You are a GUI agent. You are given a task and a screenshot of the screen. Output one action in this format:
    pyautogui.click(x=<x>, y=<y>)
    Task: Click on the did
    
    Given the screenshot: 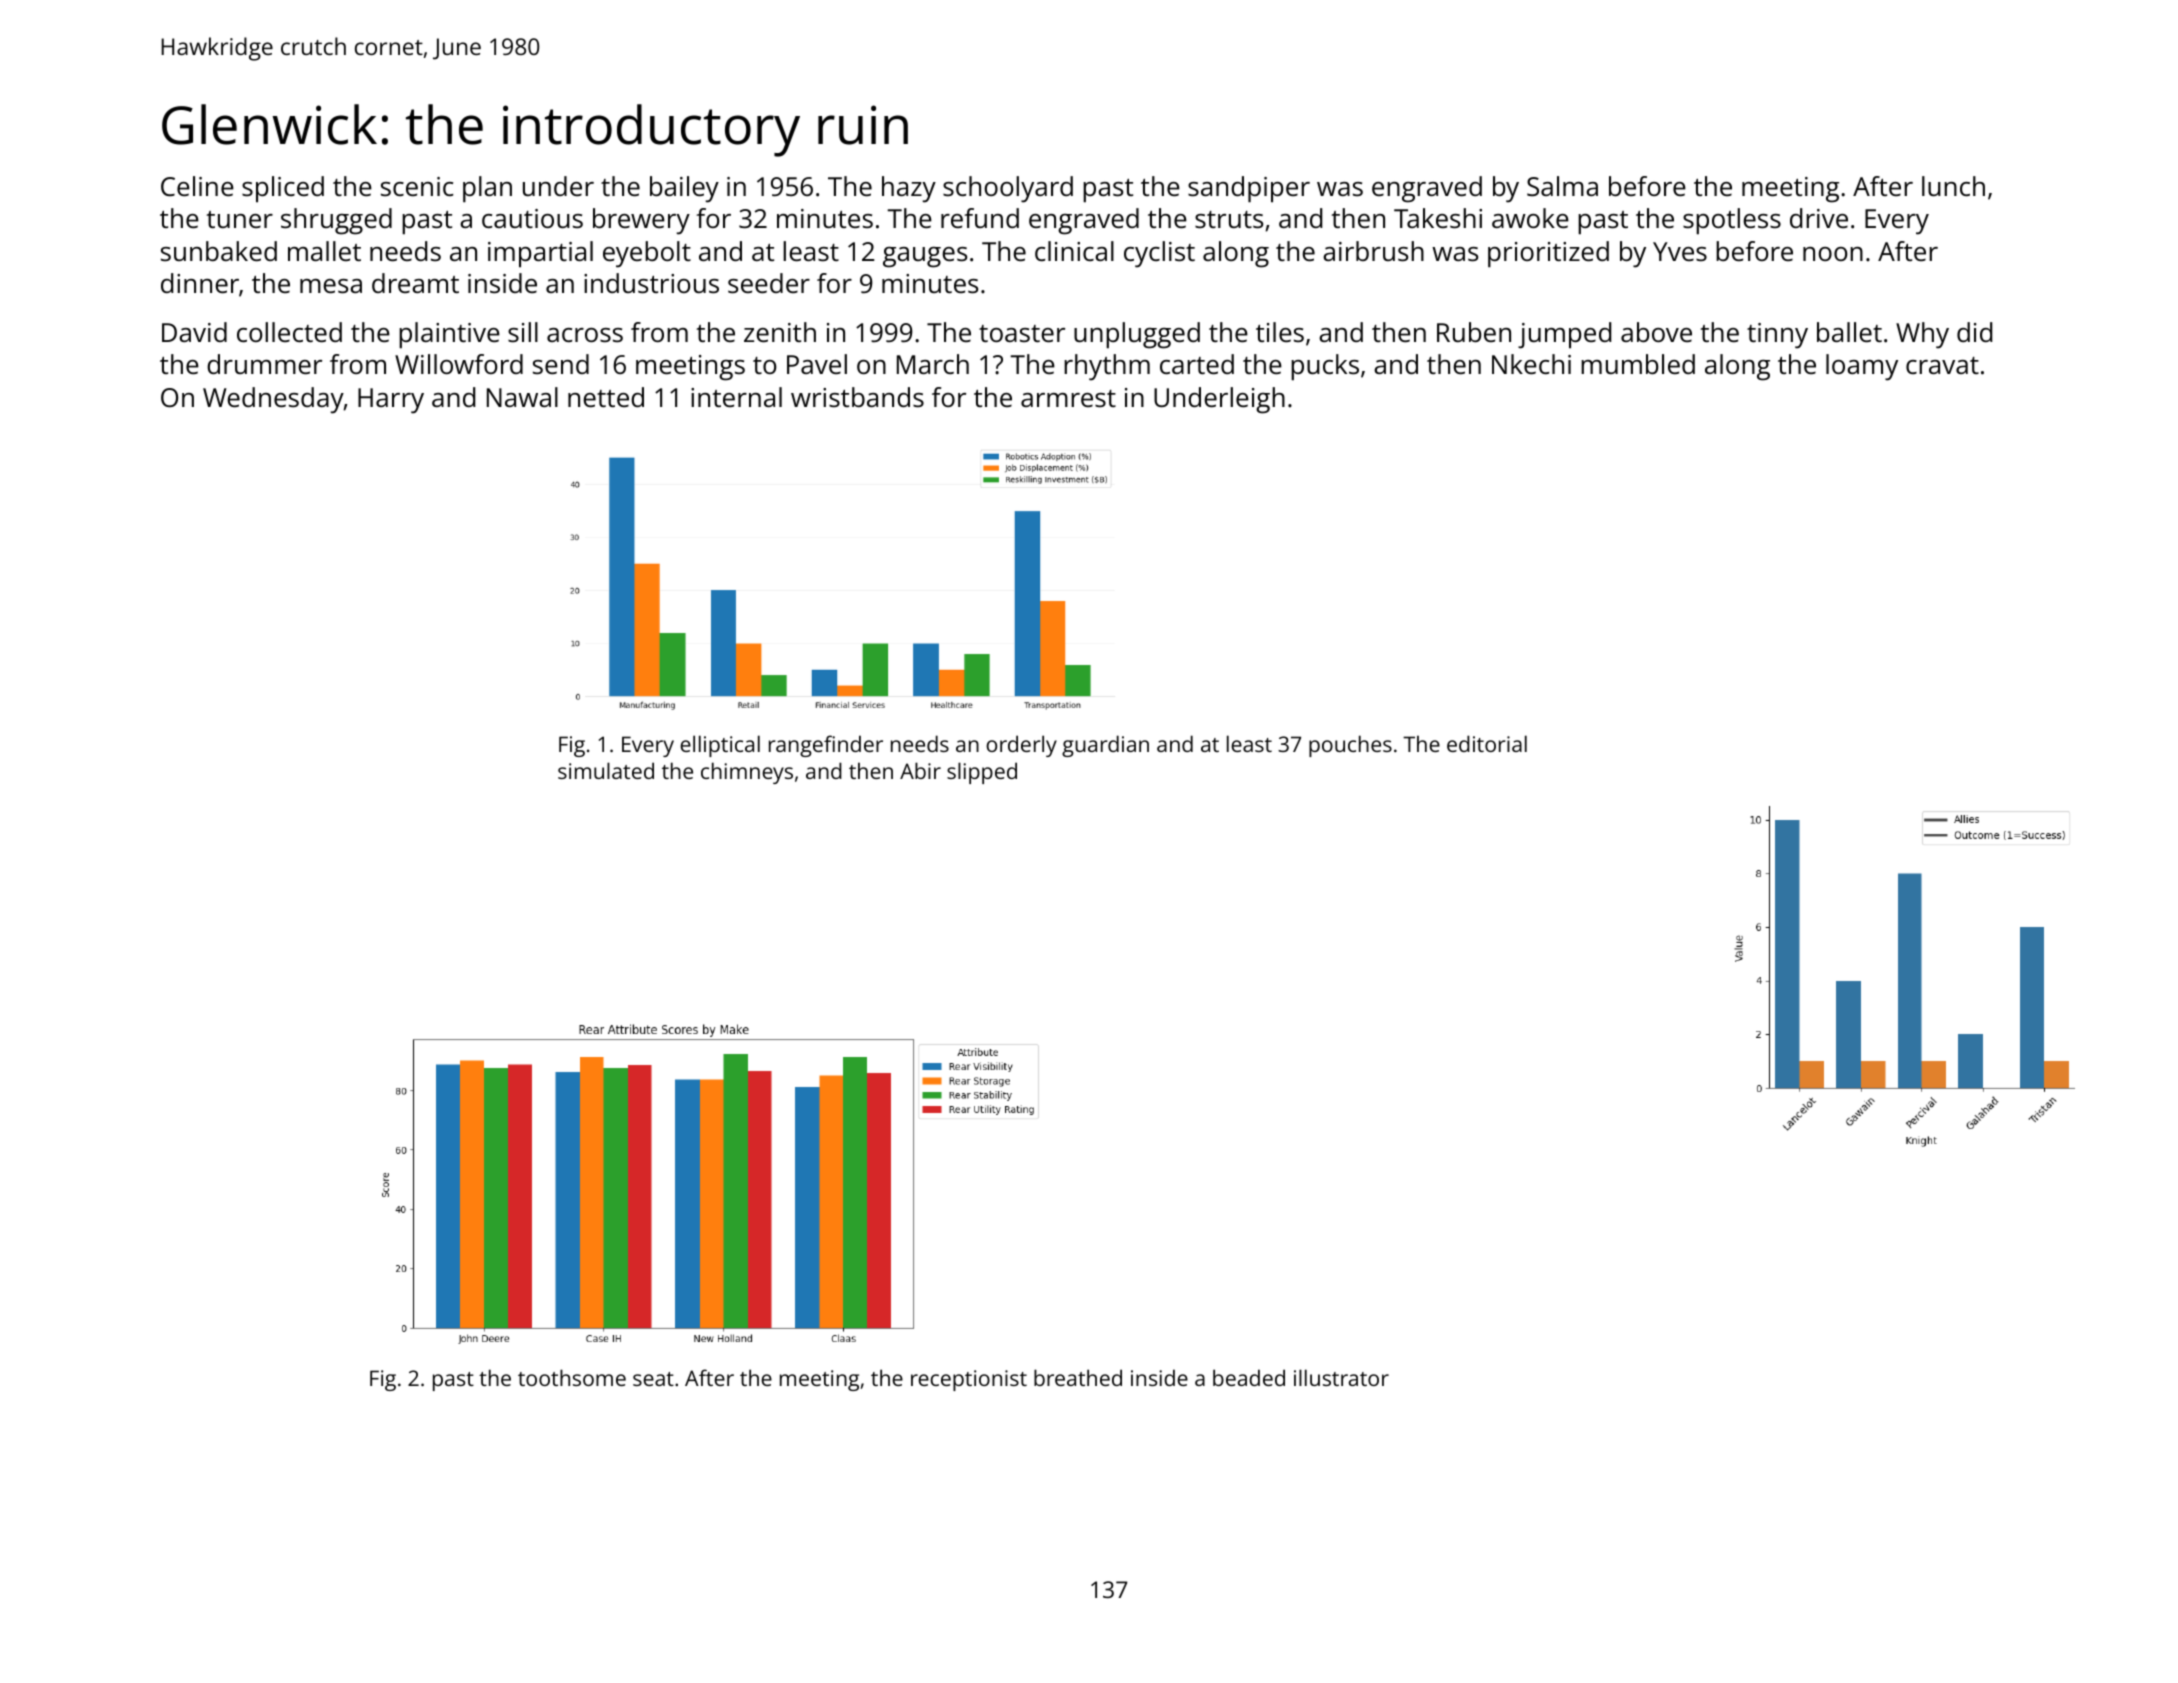 What is the action you would take?
    pyautogui.click(x=1974, y=332)
